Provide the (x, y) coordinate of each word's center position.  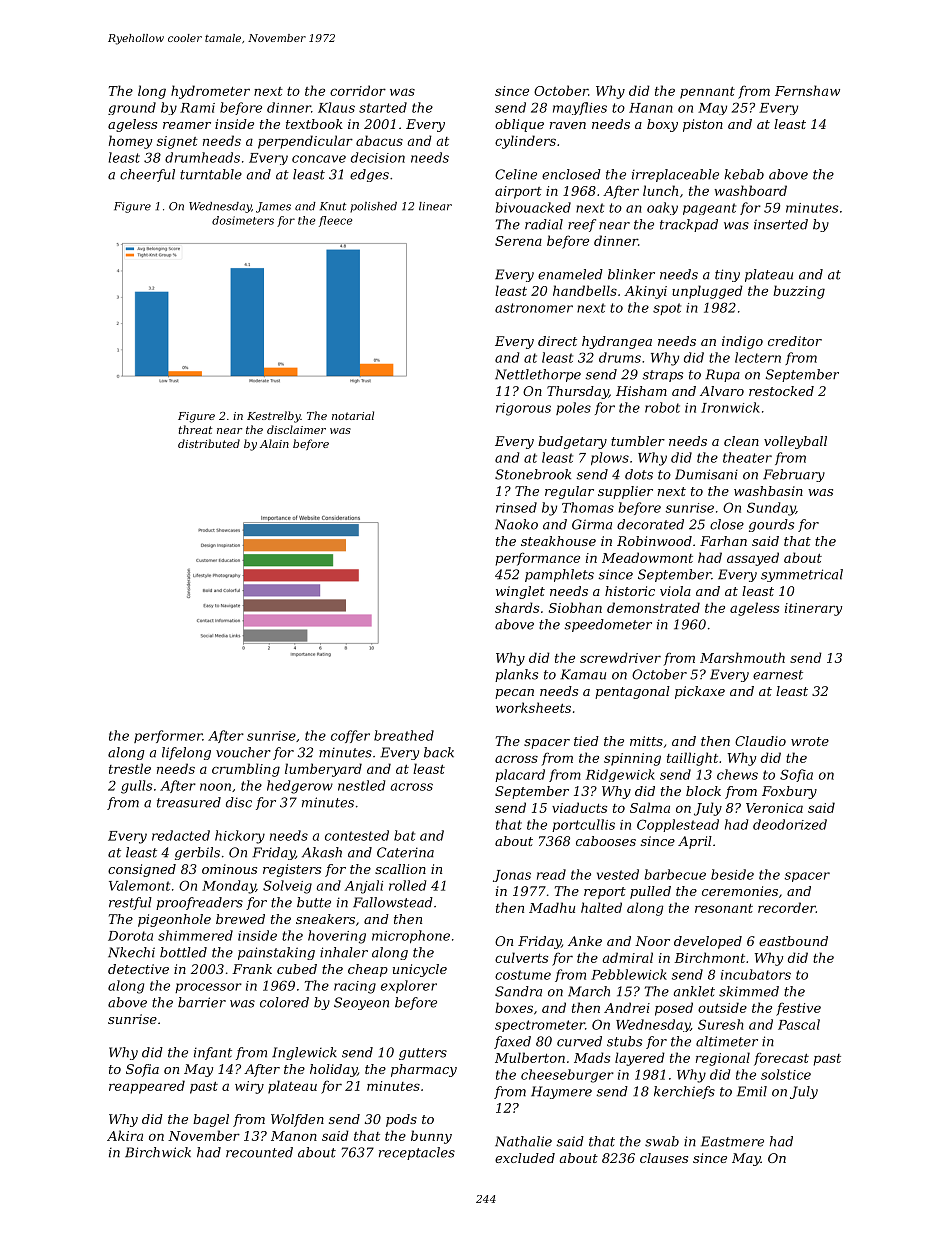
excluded (525, 1158)
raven (568, 125)
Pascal (799, 1024)
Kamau (583, 674)
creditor (795, 341)
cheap (368, 970)
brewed (240, 919)
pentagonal (632, 692)
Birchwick (158, 1152)
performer (168, 736)
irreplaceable (675, 175)
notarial (353, 415)
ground (132, 108)
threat (195, 429)
